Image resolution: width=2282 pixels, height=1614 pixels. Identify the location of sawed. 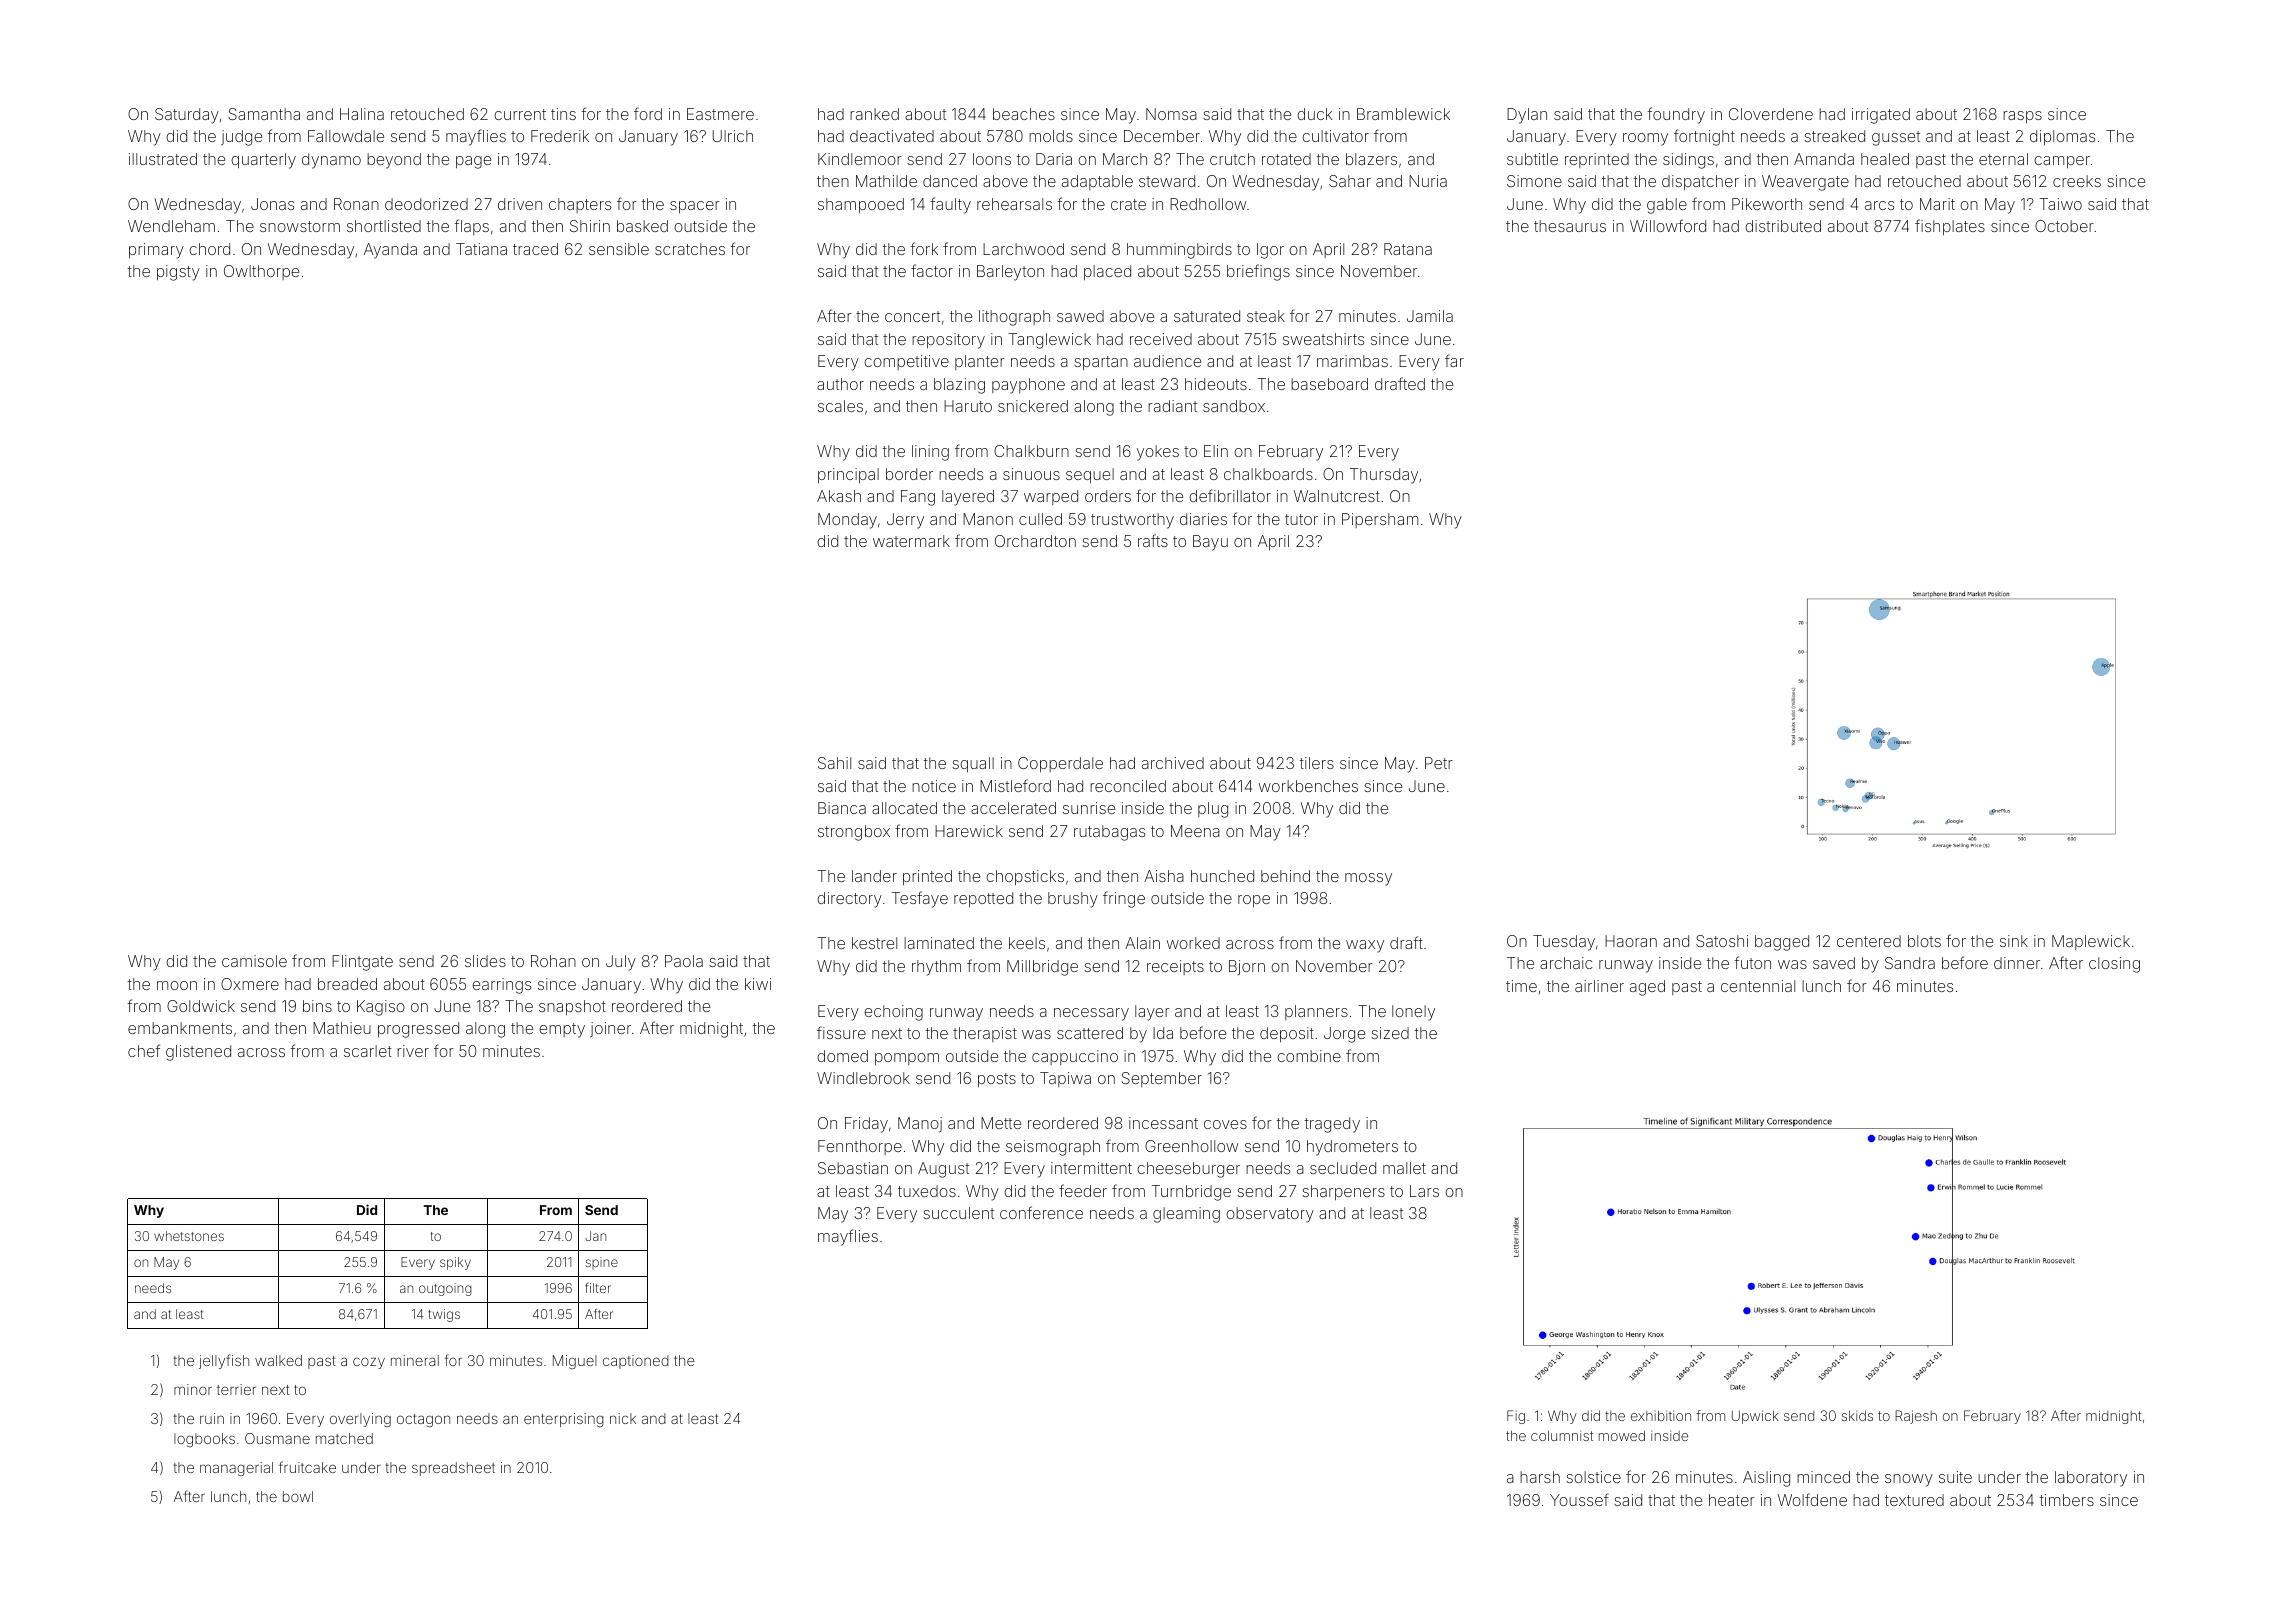
(1080, 316).
